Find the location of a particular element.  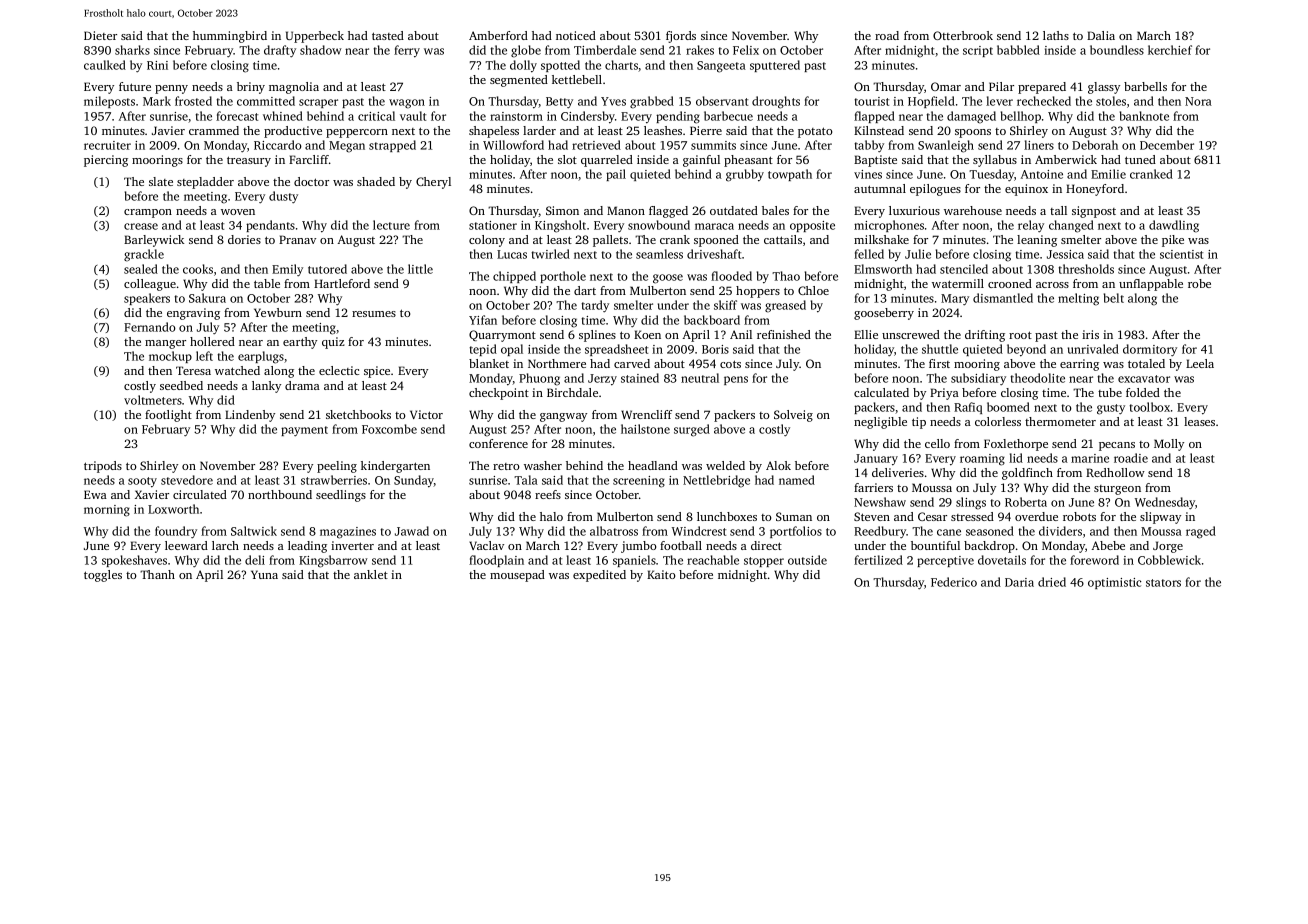

toggles is located at coordinates (103, 576).
